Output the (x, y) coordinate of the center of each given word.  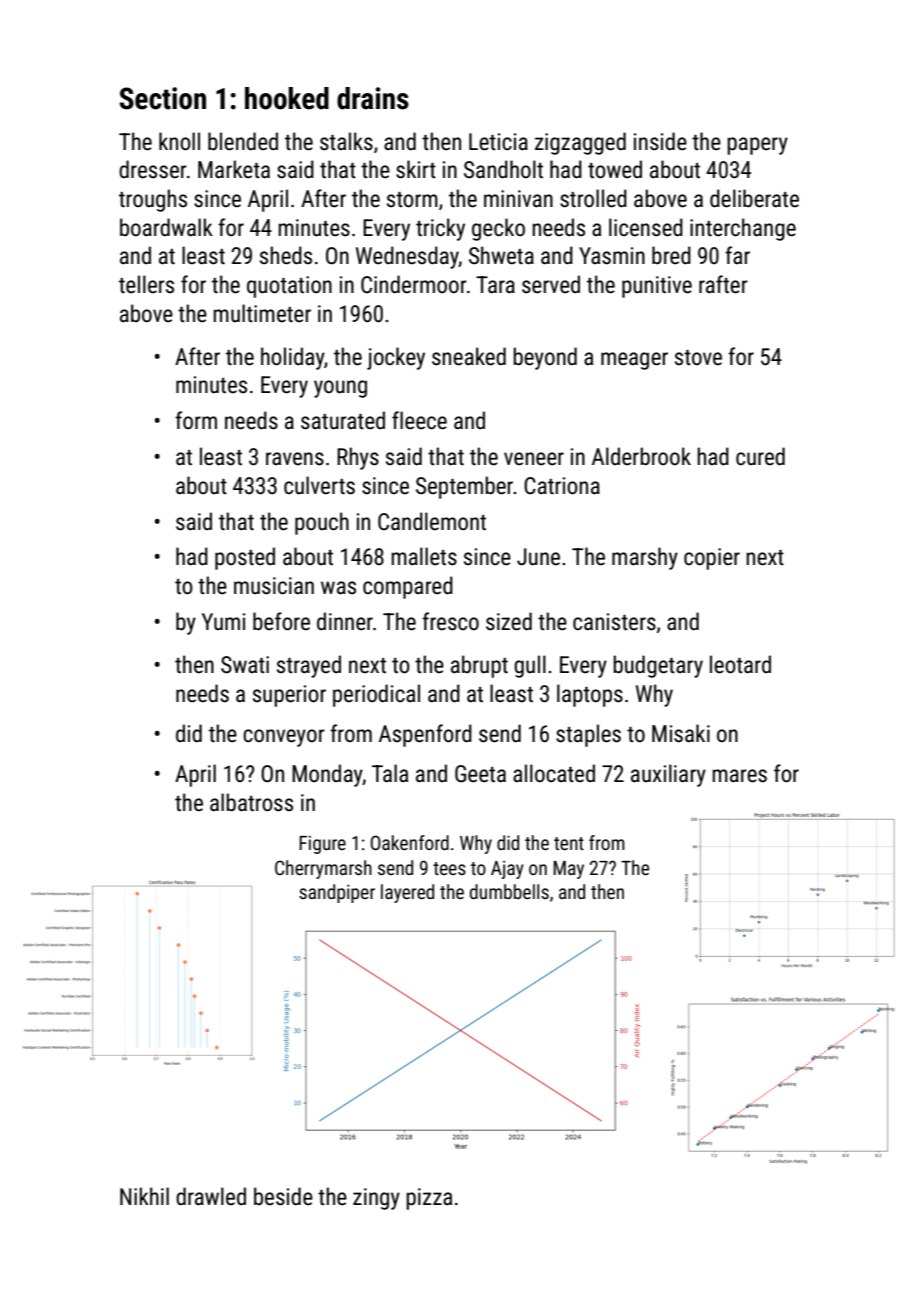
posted (245, 558)
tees (449, 868)
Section (162, 98)
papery (757, 146)
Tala (390, 773)
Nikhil (144, 1196)
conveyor (284, 738)
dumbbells (509, 891)
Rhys (358, 458)
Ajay (507, 870)
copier (712, 559)
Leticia (498, 142)
